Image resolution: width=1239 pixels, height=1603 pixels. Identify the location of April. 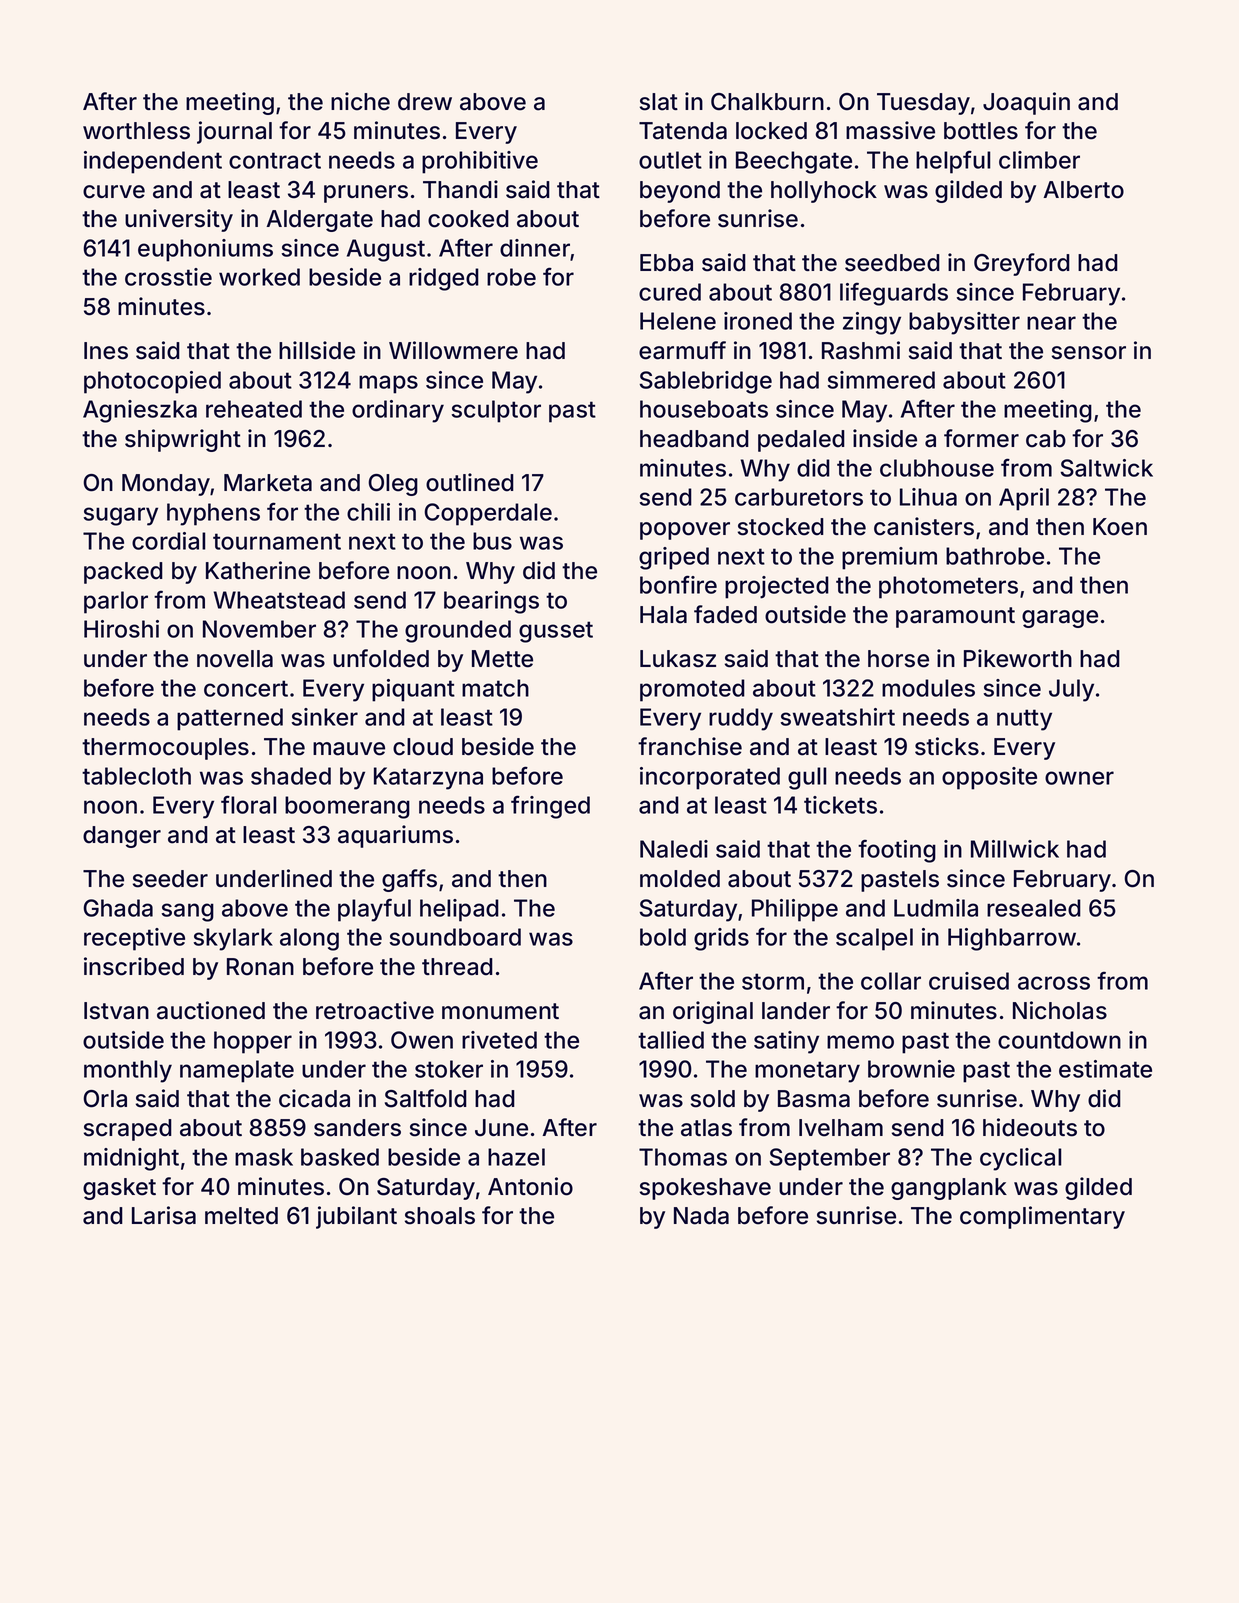
(1024, 499).
